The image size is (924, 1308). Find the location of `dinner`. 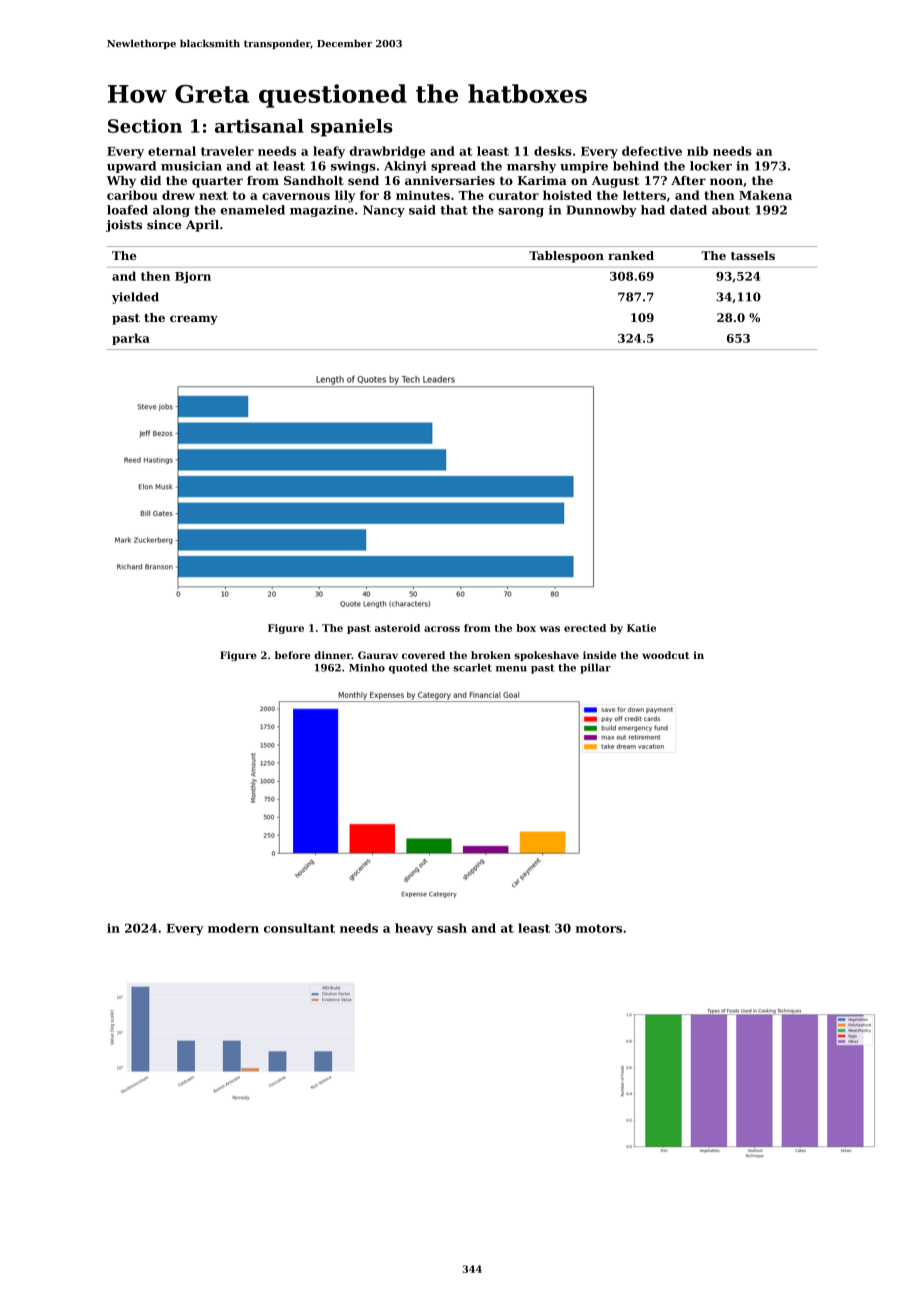

dinner is located at coordinates (333, 655).
